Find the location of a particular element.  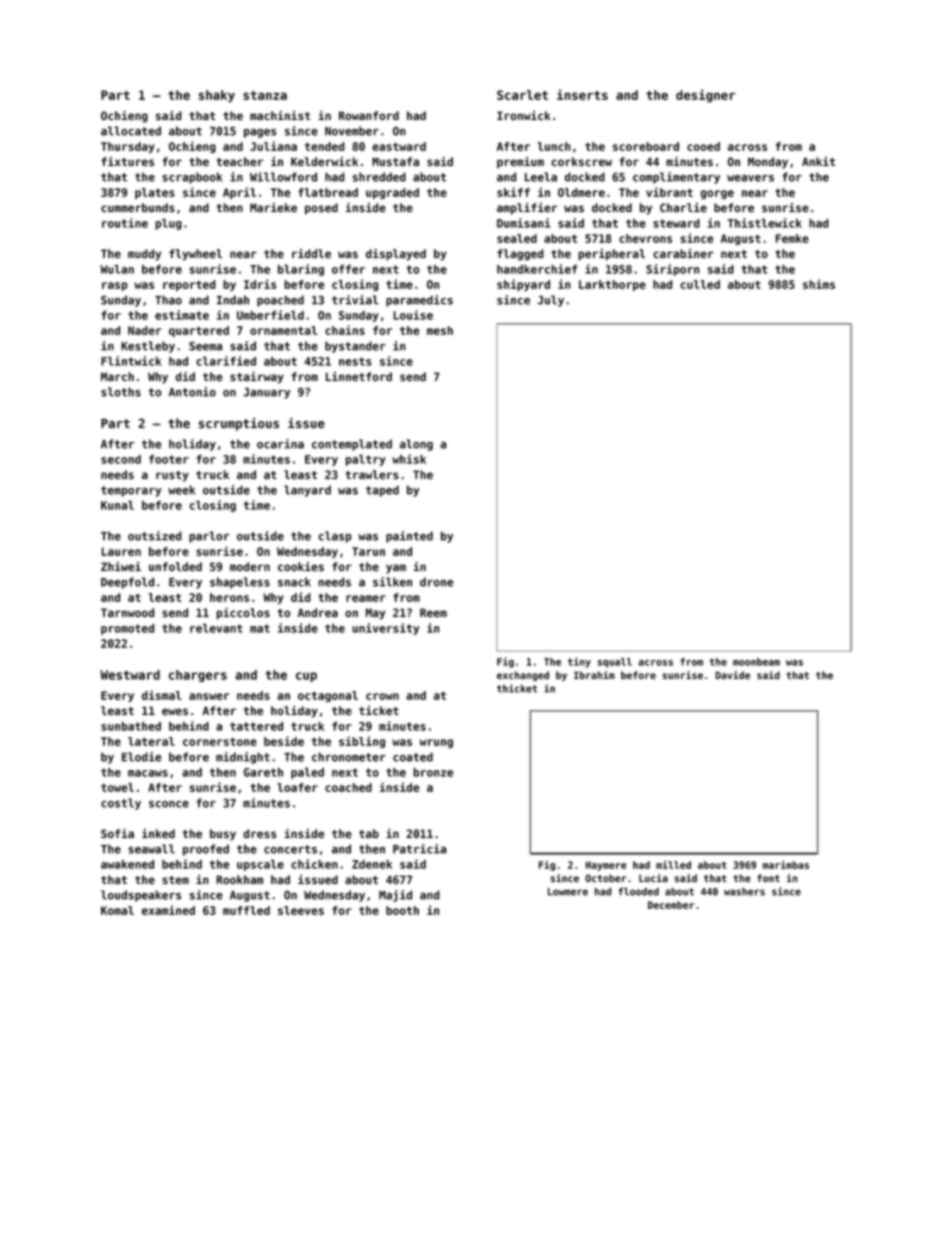

bronze is located at coordinates (433, 772).
